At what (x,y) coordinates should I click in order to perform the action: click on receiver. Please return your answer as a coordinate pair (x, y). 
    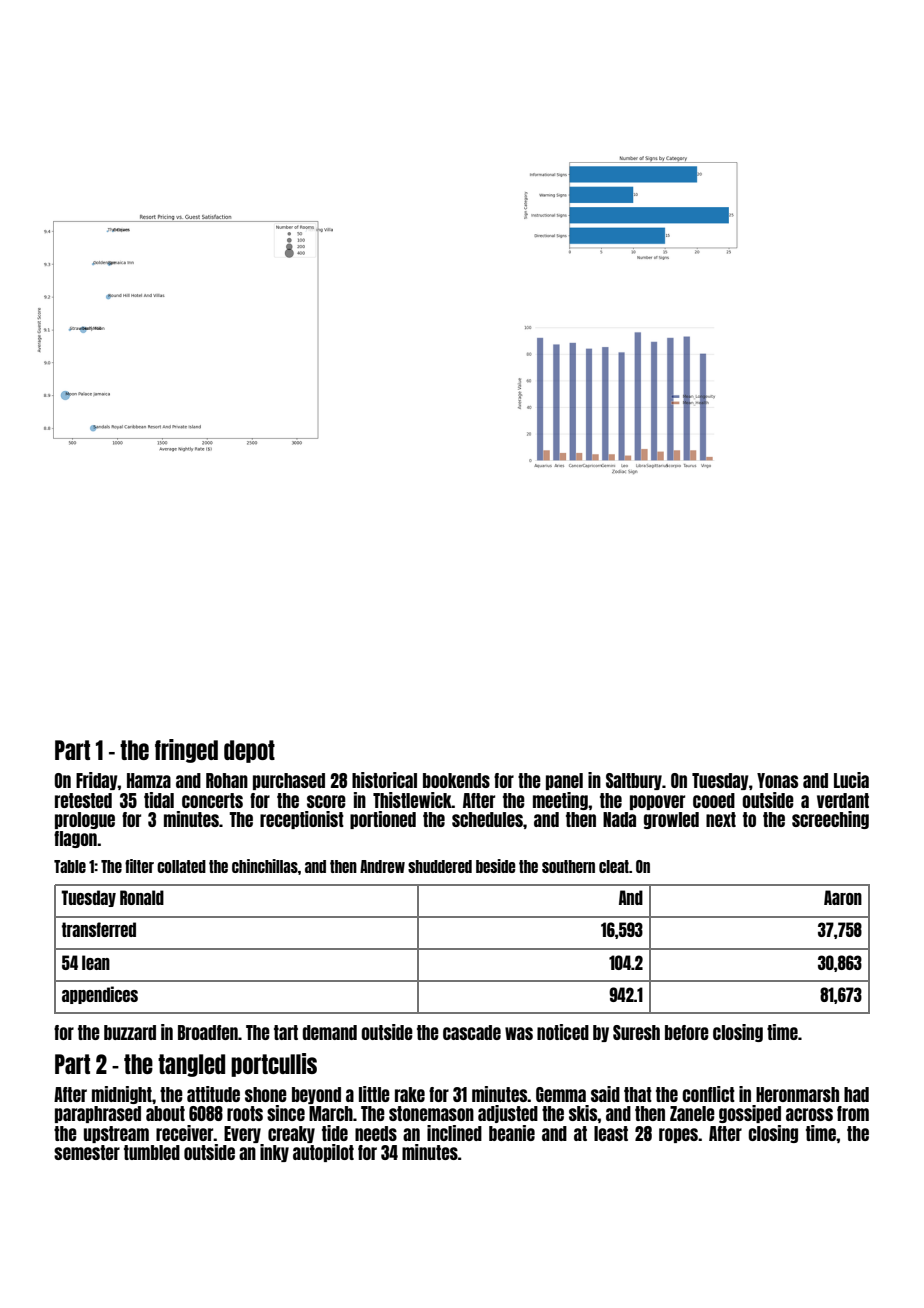
    Looking at the image, I should click on (185, 1133).
